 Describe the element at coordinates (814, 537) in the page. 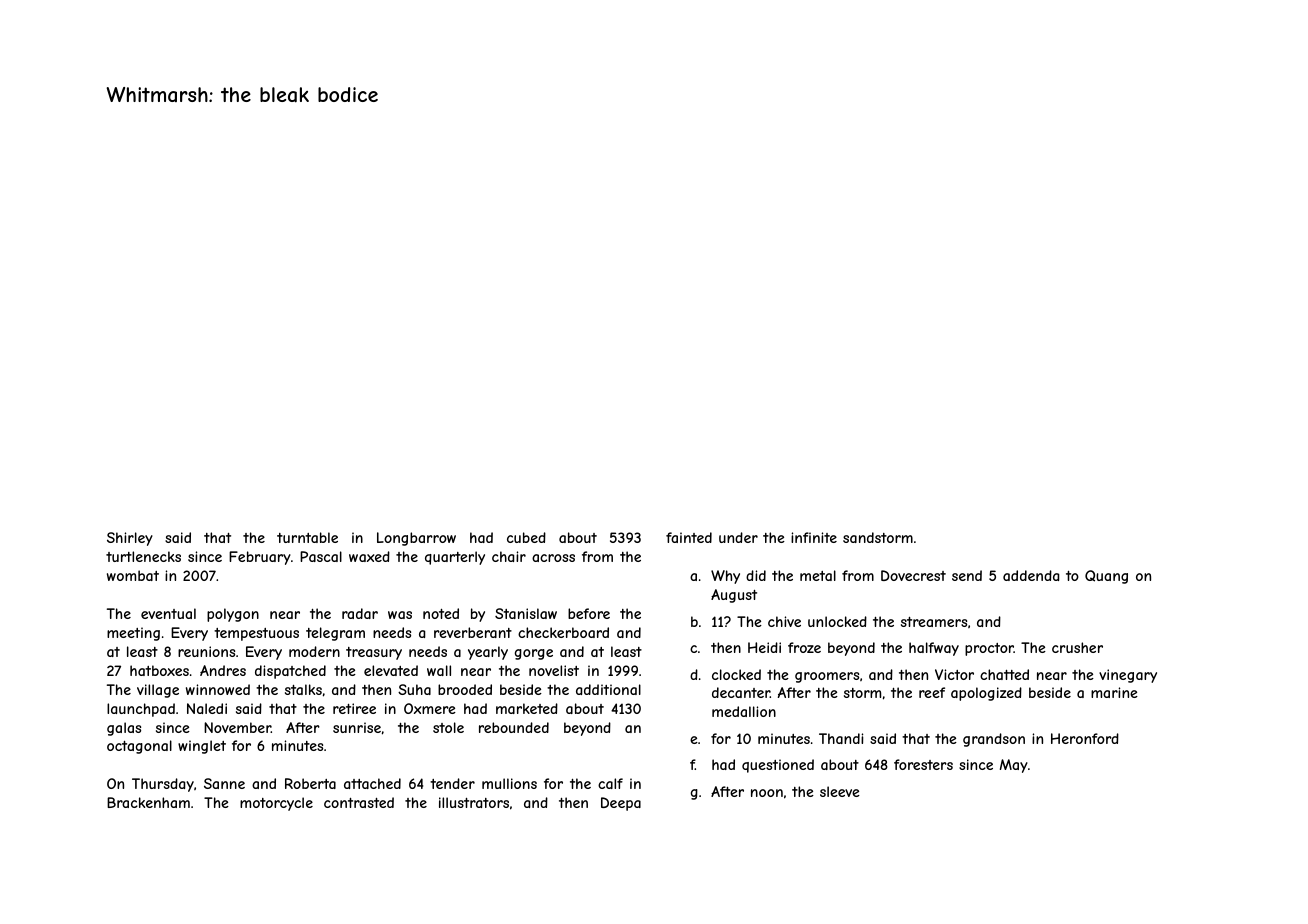

I see `infinite` at that location.
